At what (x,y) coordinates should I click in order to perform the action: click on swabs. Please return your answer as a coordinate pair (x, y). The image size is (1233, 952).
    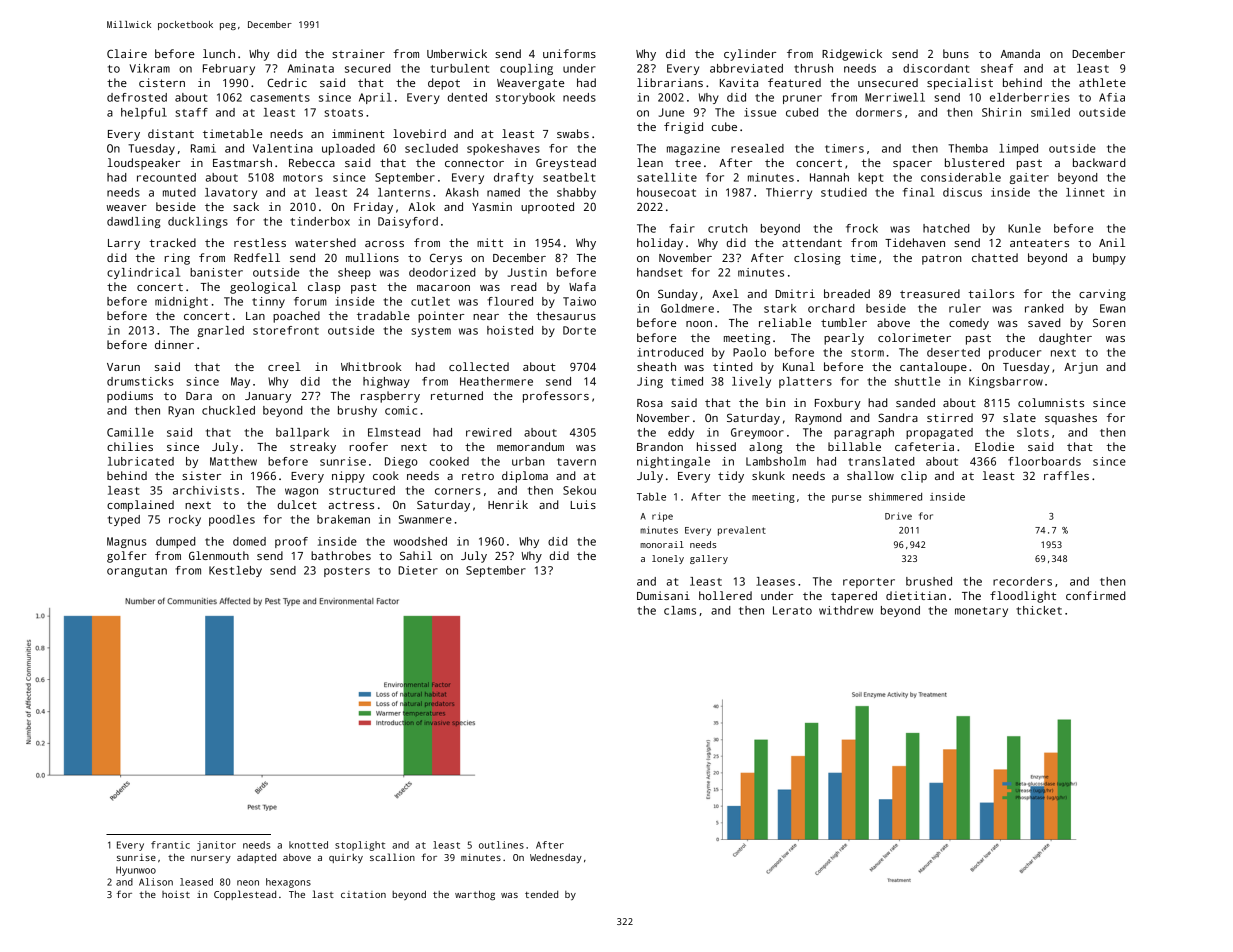
    Looking at the image, I should click on (573, 133).
